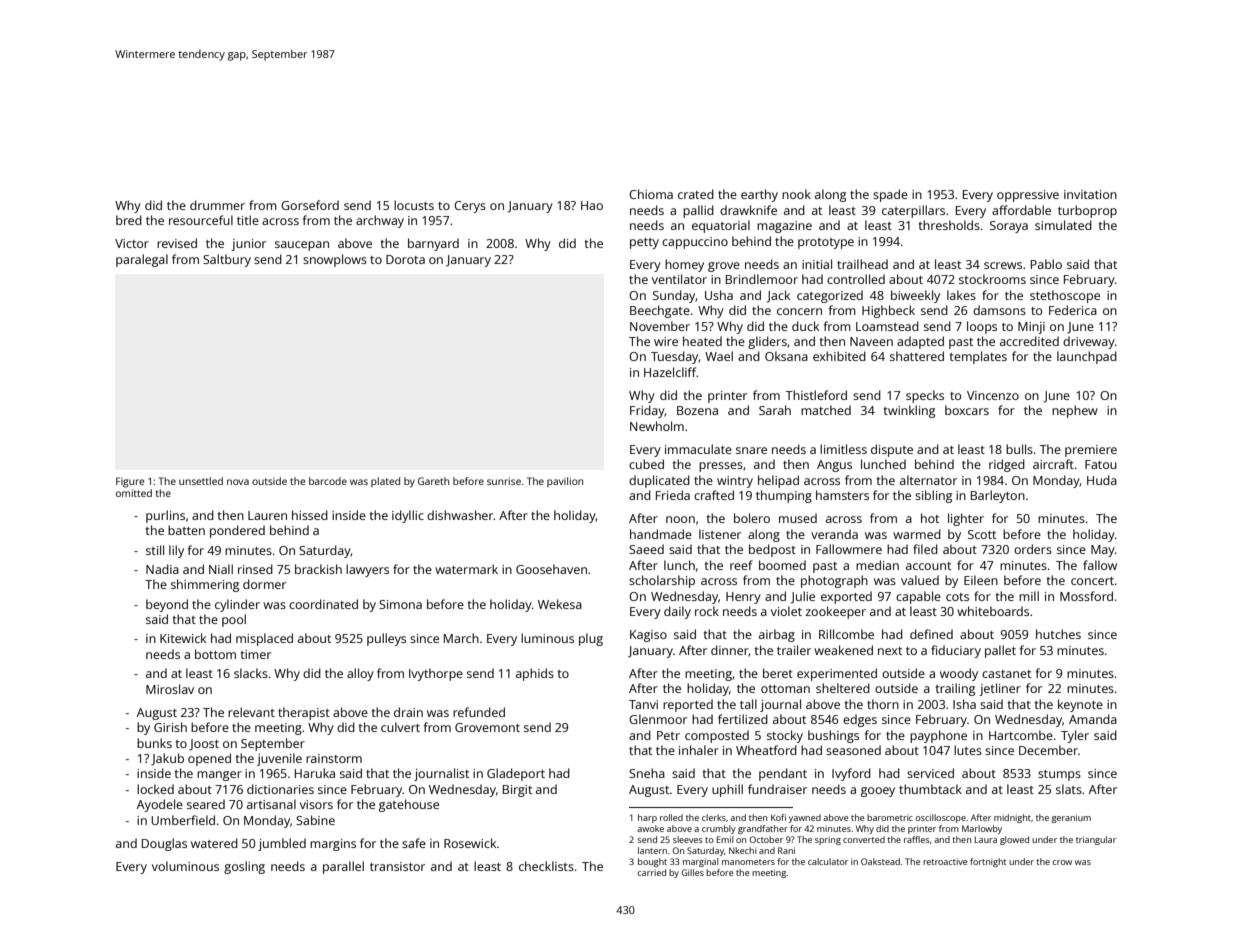  Describe the element at coordinates (244, 867) in the document. I see `gosling` at that location.
